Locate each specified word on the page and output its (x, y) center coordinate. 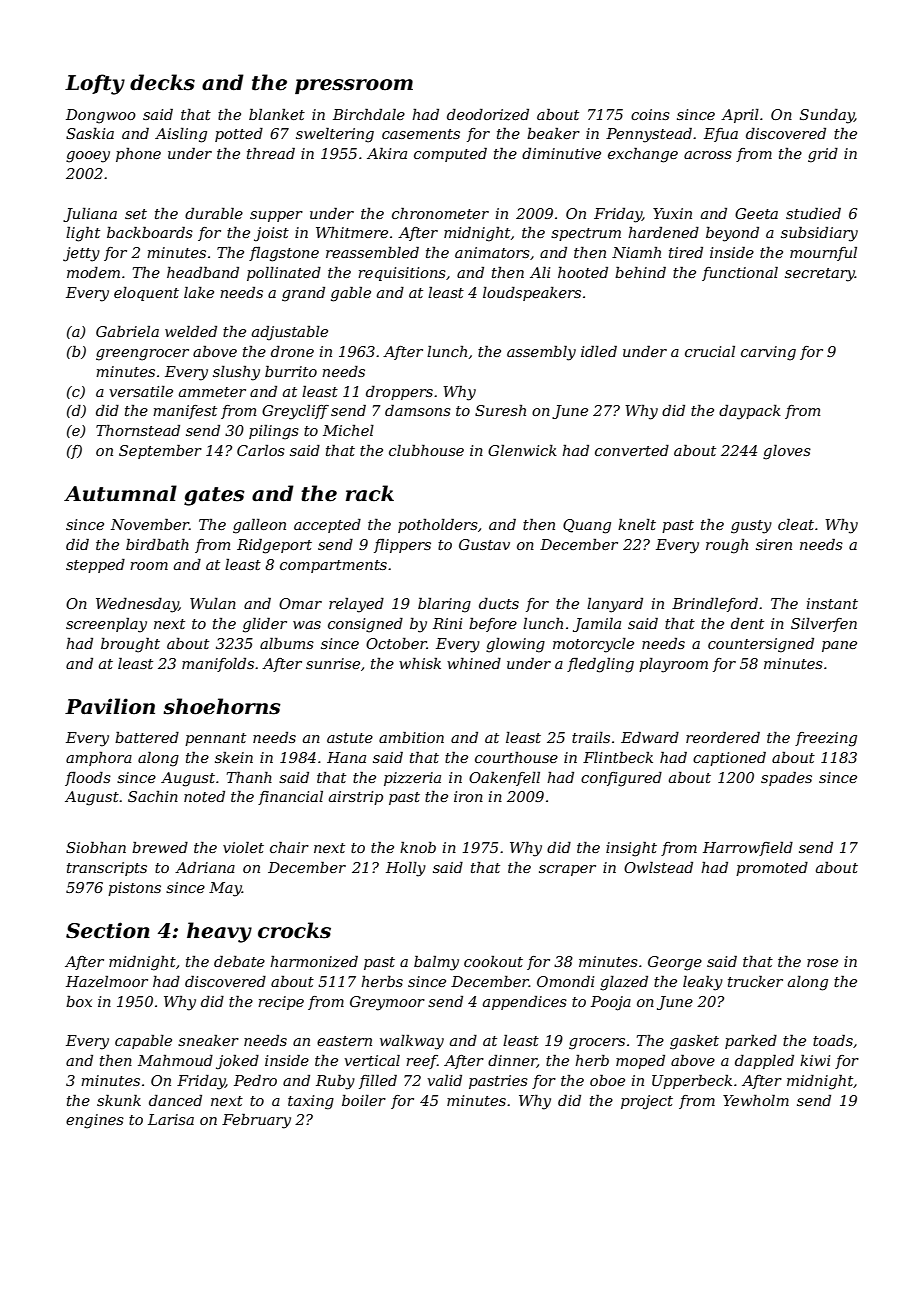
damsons (418, 410)
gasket (694, 1042)
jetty (81, 254)
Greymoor (387, 1003)
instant (832, 603)
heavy (219, 932)
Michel (348, 430)
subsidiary (819, 234)
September (160, 451)
